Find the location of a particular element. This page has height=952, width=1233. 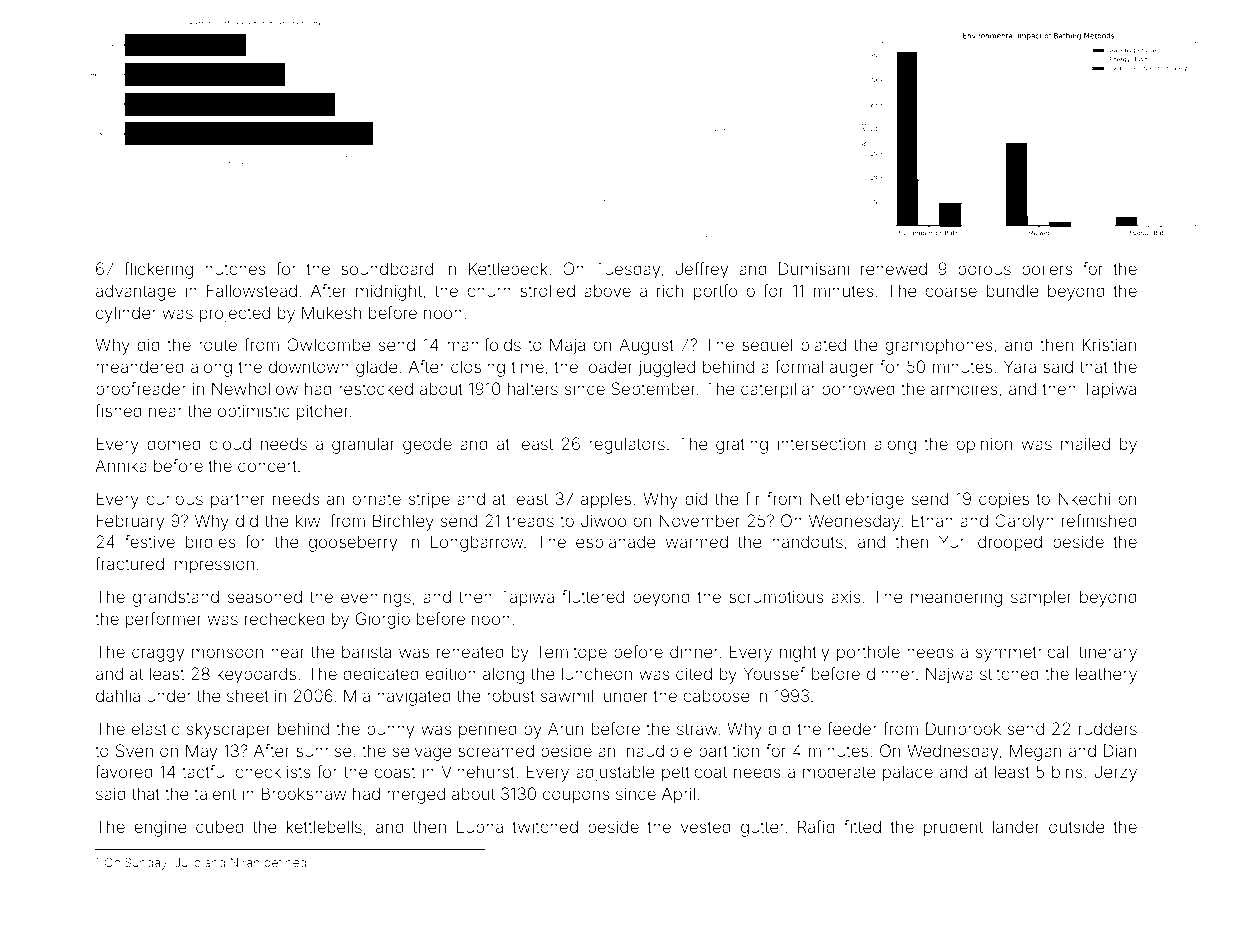

festive is located at coordinates (150, 541).
